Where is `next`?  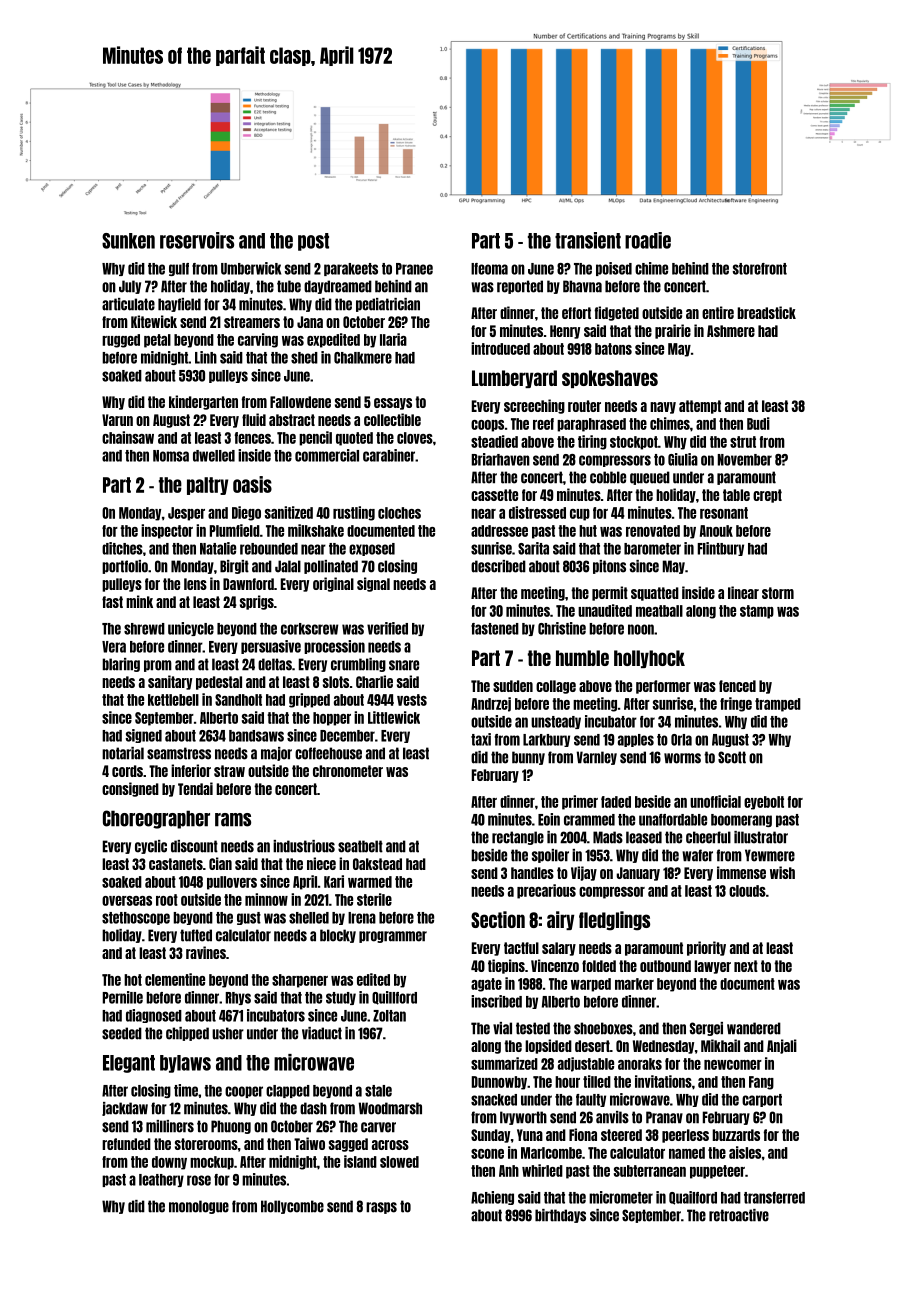 next is located at coordinates (746, 966).
